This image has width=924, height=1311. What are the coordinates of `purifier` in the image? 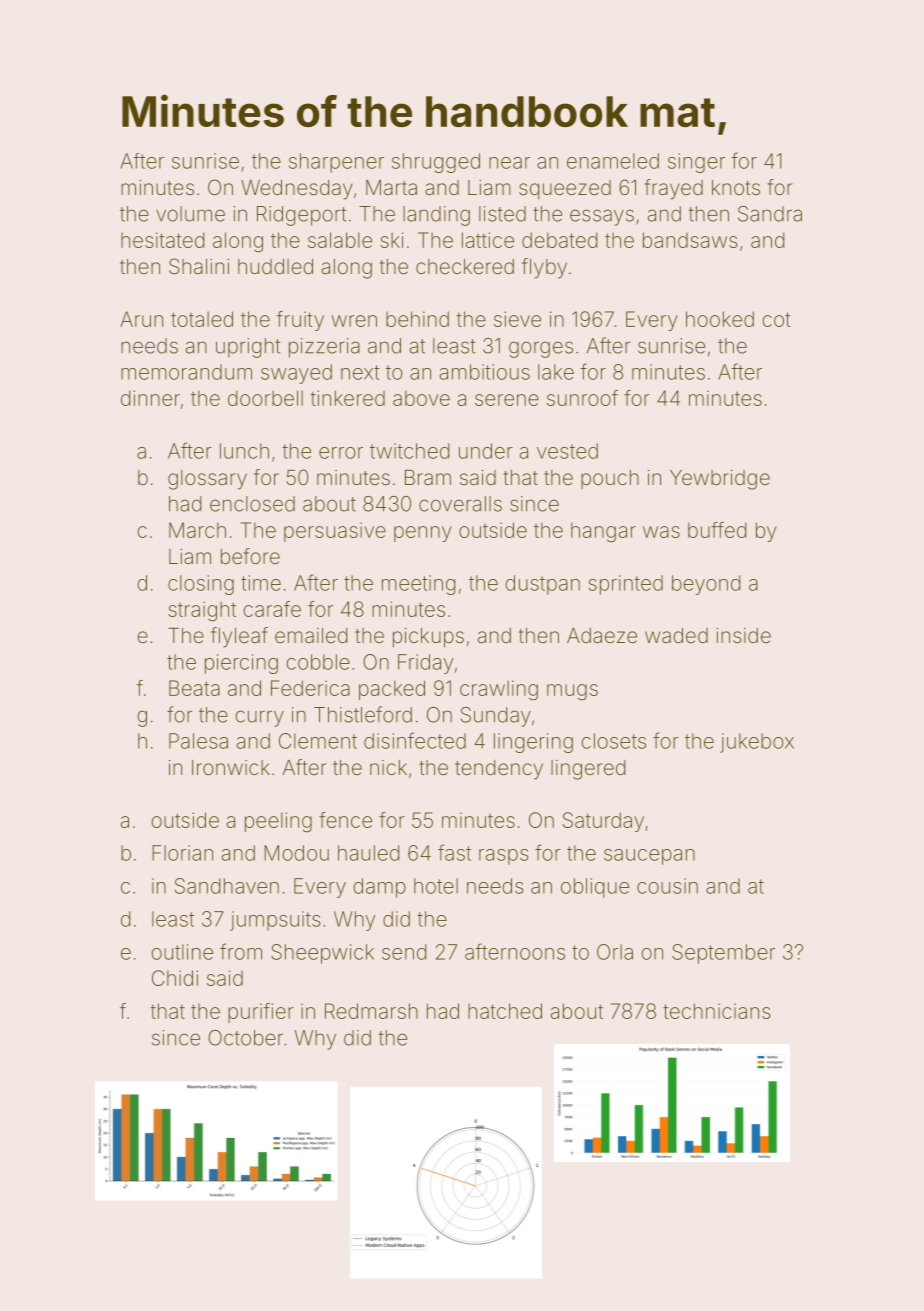 It's located at (261, 1013).
